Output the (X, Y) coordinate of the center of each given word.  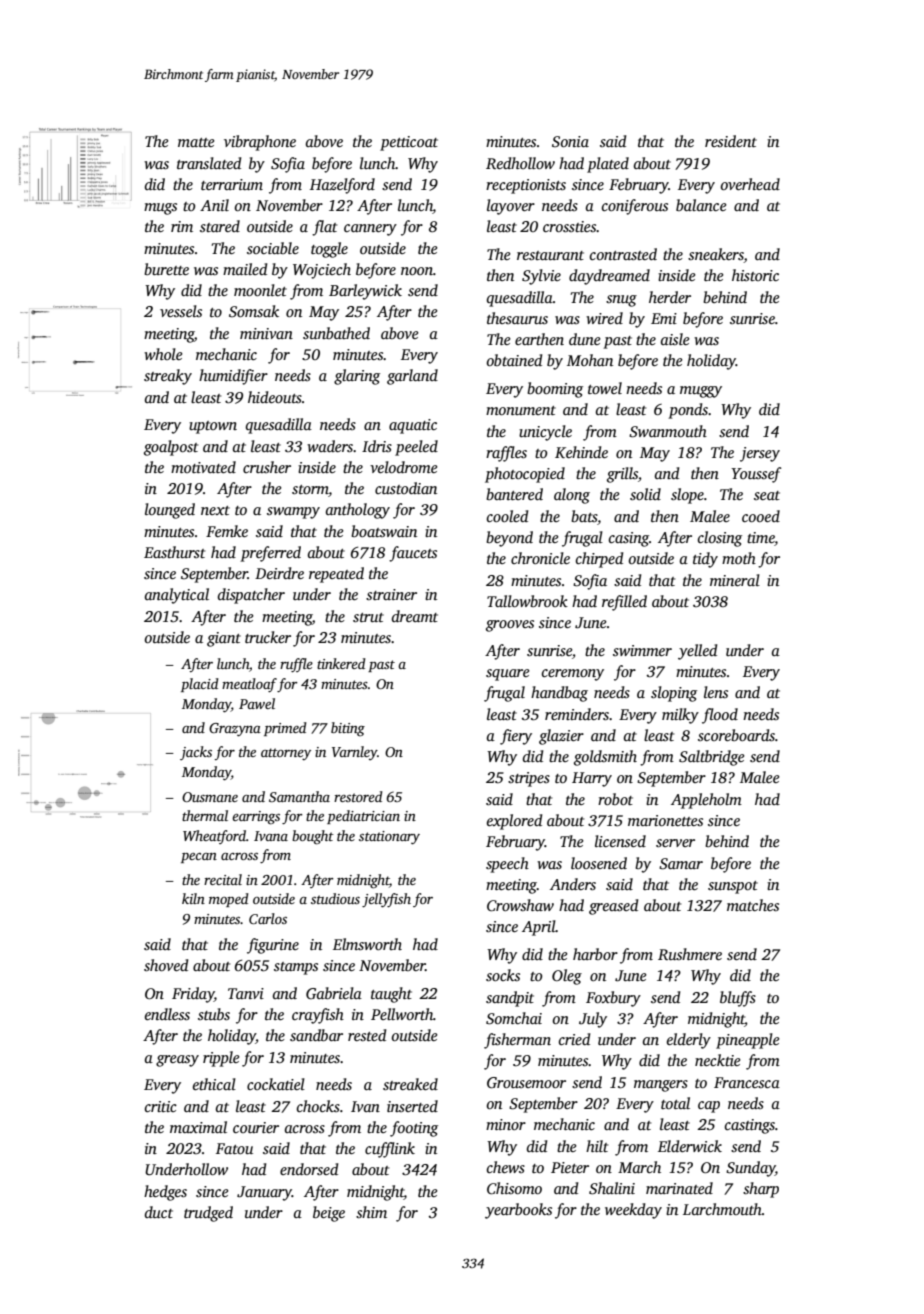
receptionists (526, 186)
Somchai (514, 1018)
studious (335, 898)
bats (584, 516)
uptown (213, 427)
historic (755, 275)
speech (507, 865)
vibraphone (260, 143)
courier (256, 1127)
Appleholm (706, 801)
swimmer (642, 650)
